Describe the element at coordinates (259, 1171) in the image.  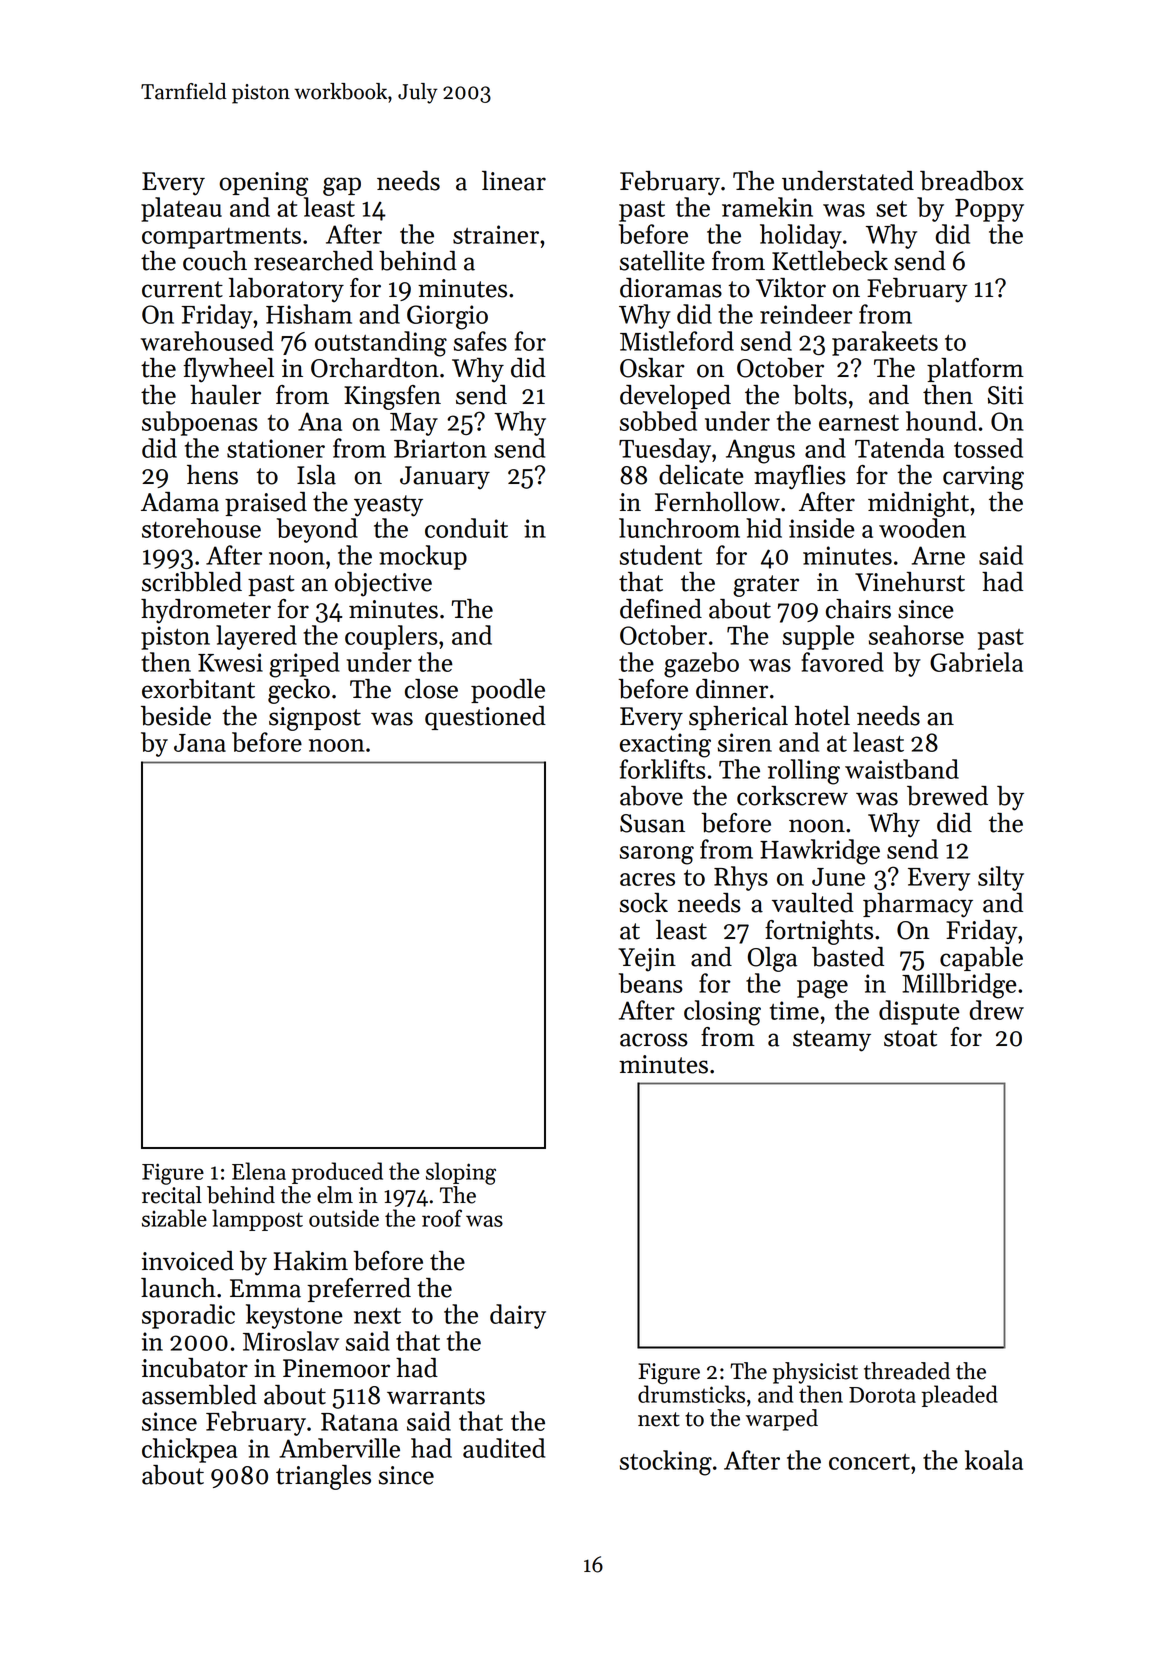
I see `Elena` at that location.
